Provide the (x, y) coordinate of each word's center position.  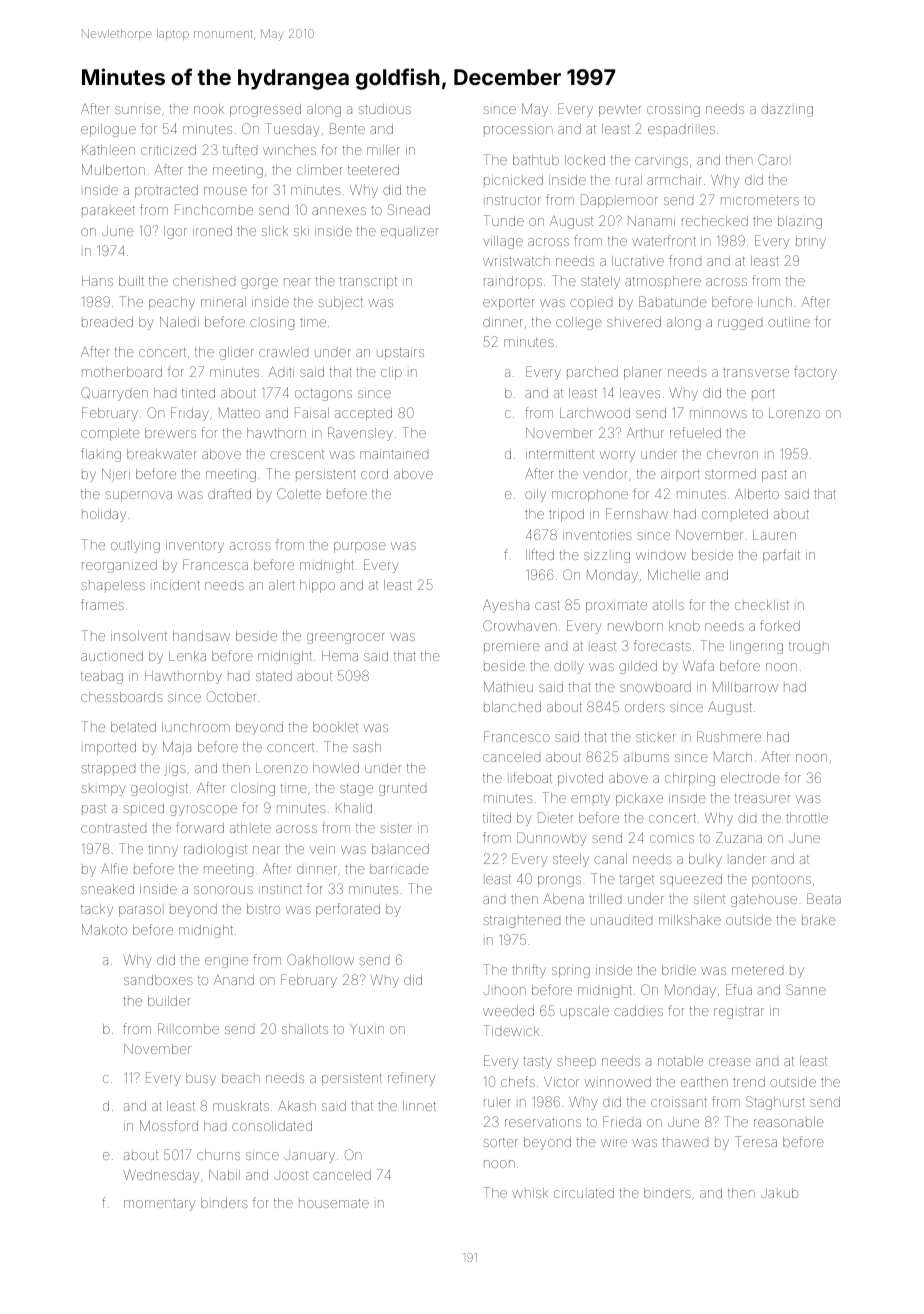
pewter (620, 111)
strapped (108, 770)
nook (209, 109)
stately (600, 282)
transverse (756, 372)
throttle (807, 818)
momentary (159, 1205)
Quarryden (114, 394)
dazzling (787, 110)
